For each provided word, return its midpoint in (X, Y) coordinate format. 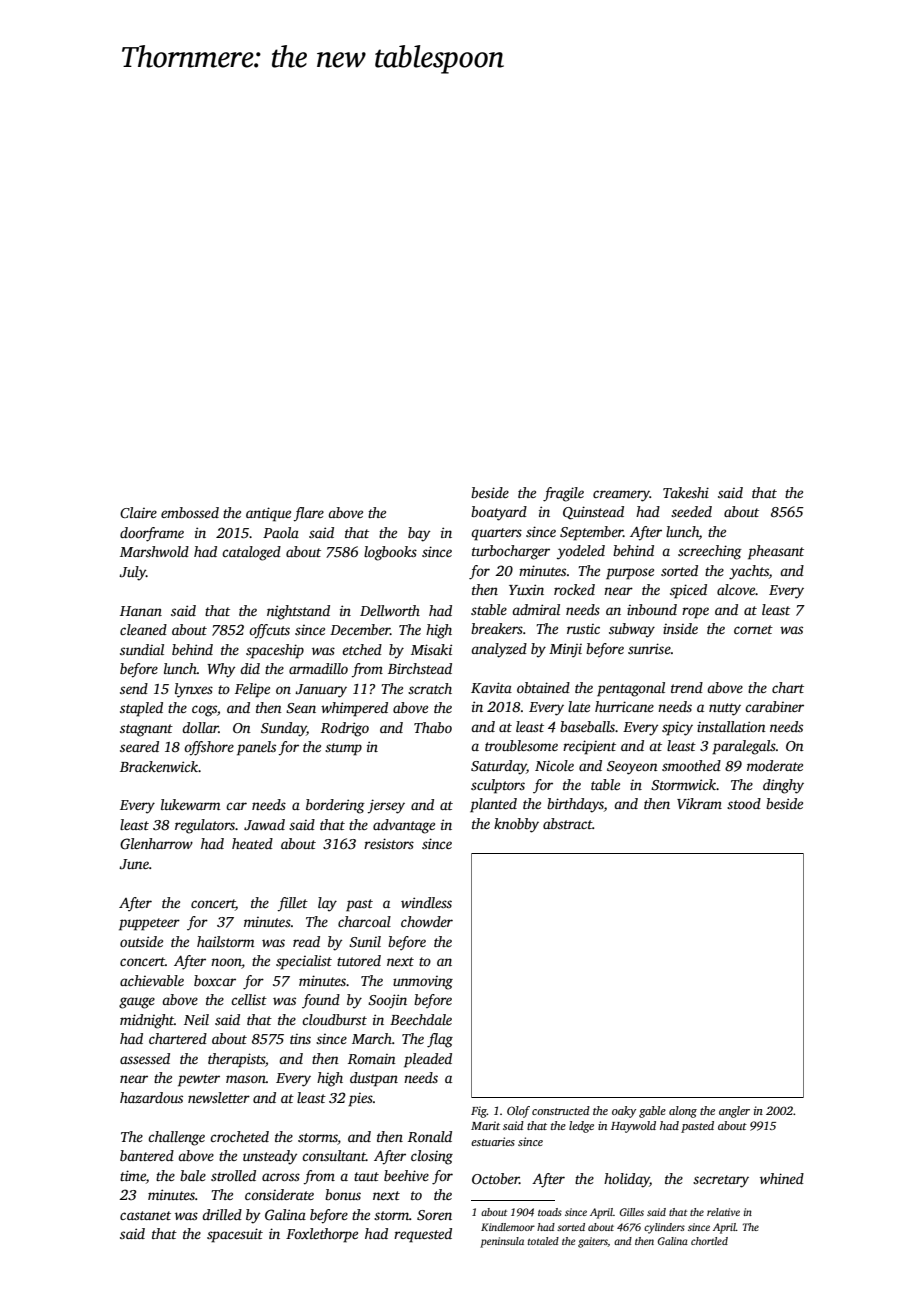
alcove (736, 589)
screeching (710, 552)
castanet (145, 1215)
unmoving (423, 983)
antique (268, 514)
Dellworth (390, 610)
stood (744, 803)
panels (256, 748)
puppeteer (149, 924)
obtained (543, 687)
